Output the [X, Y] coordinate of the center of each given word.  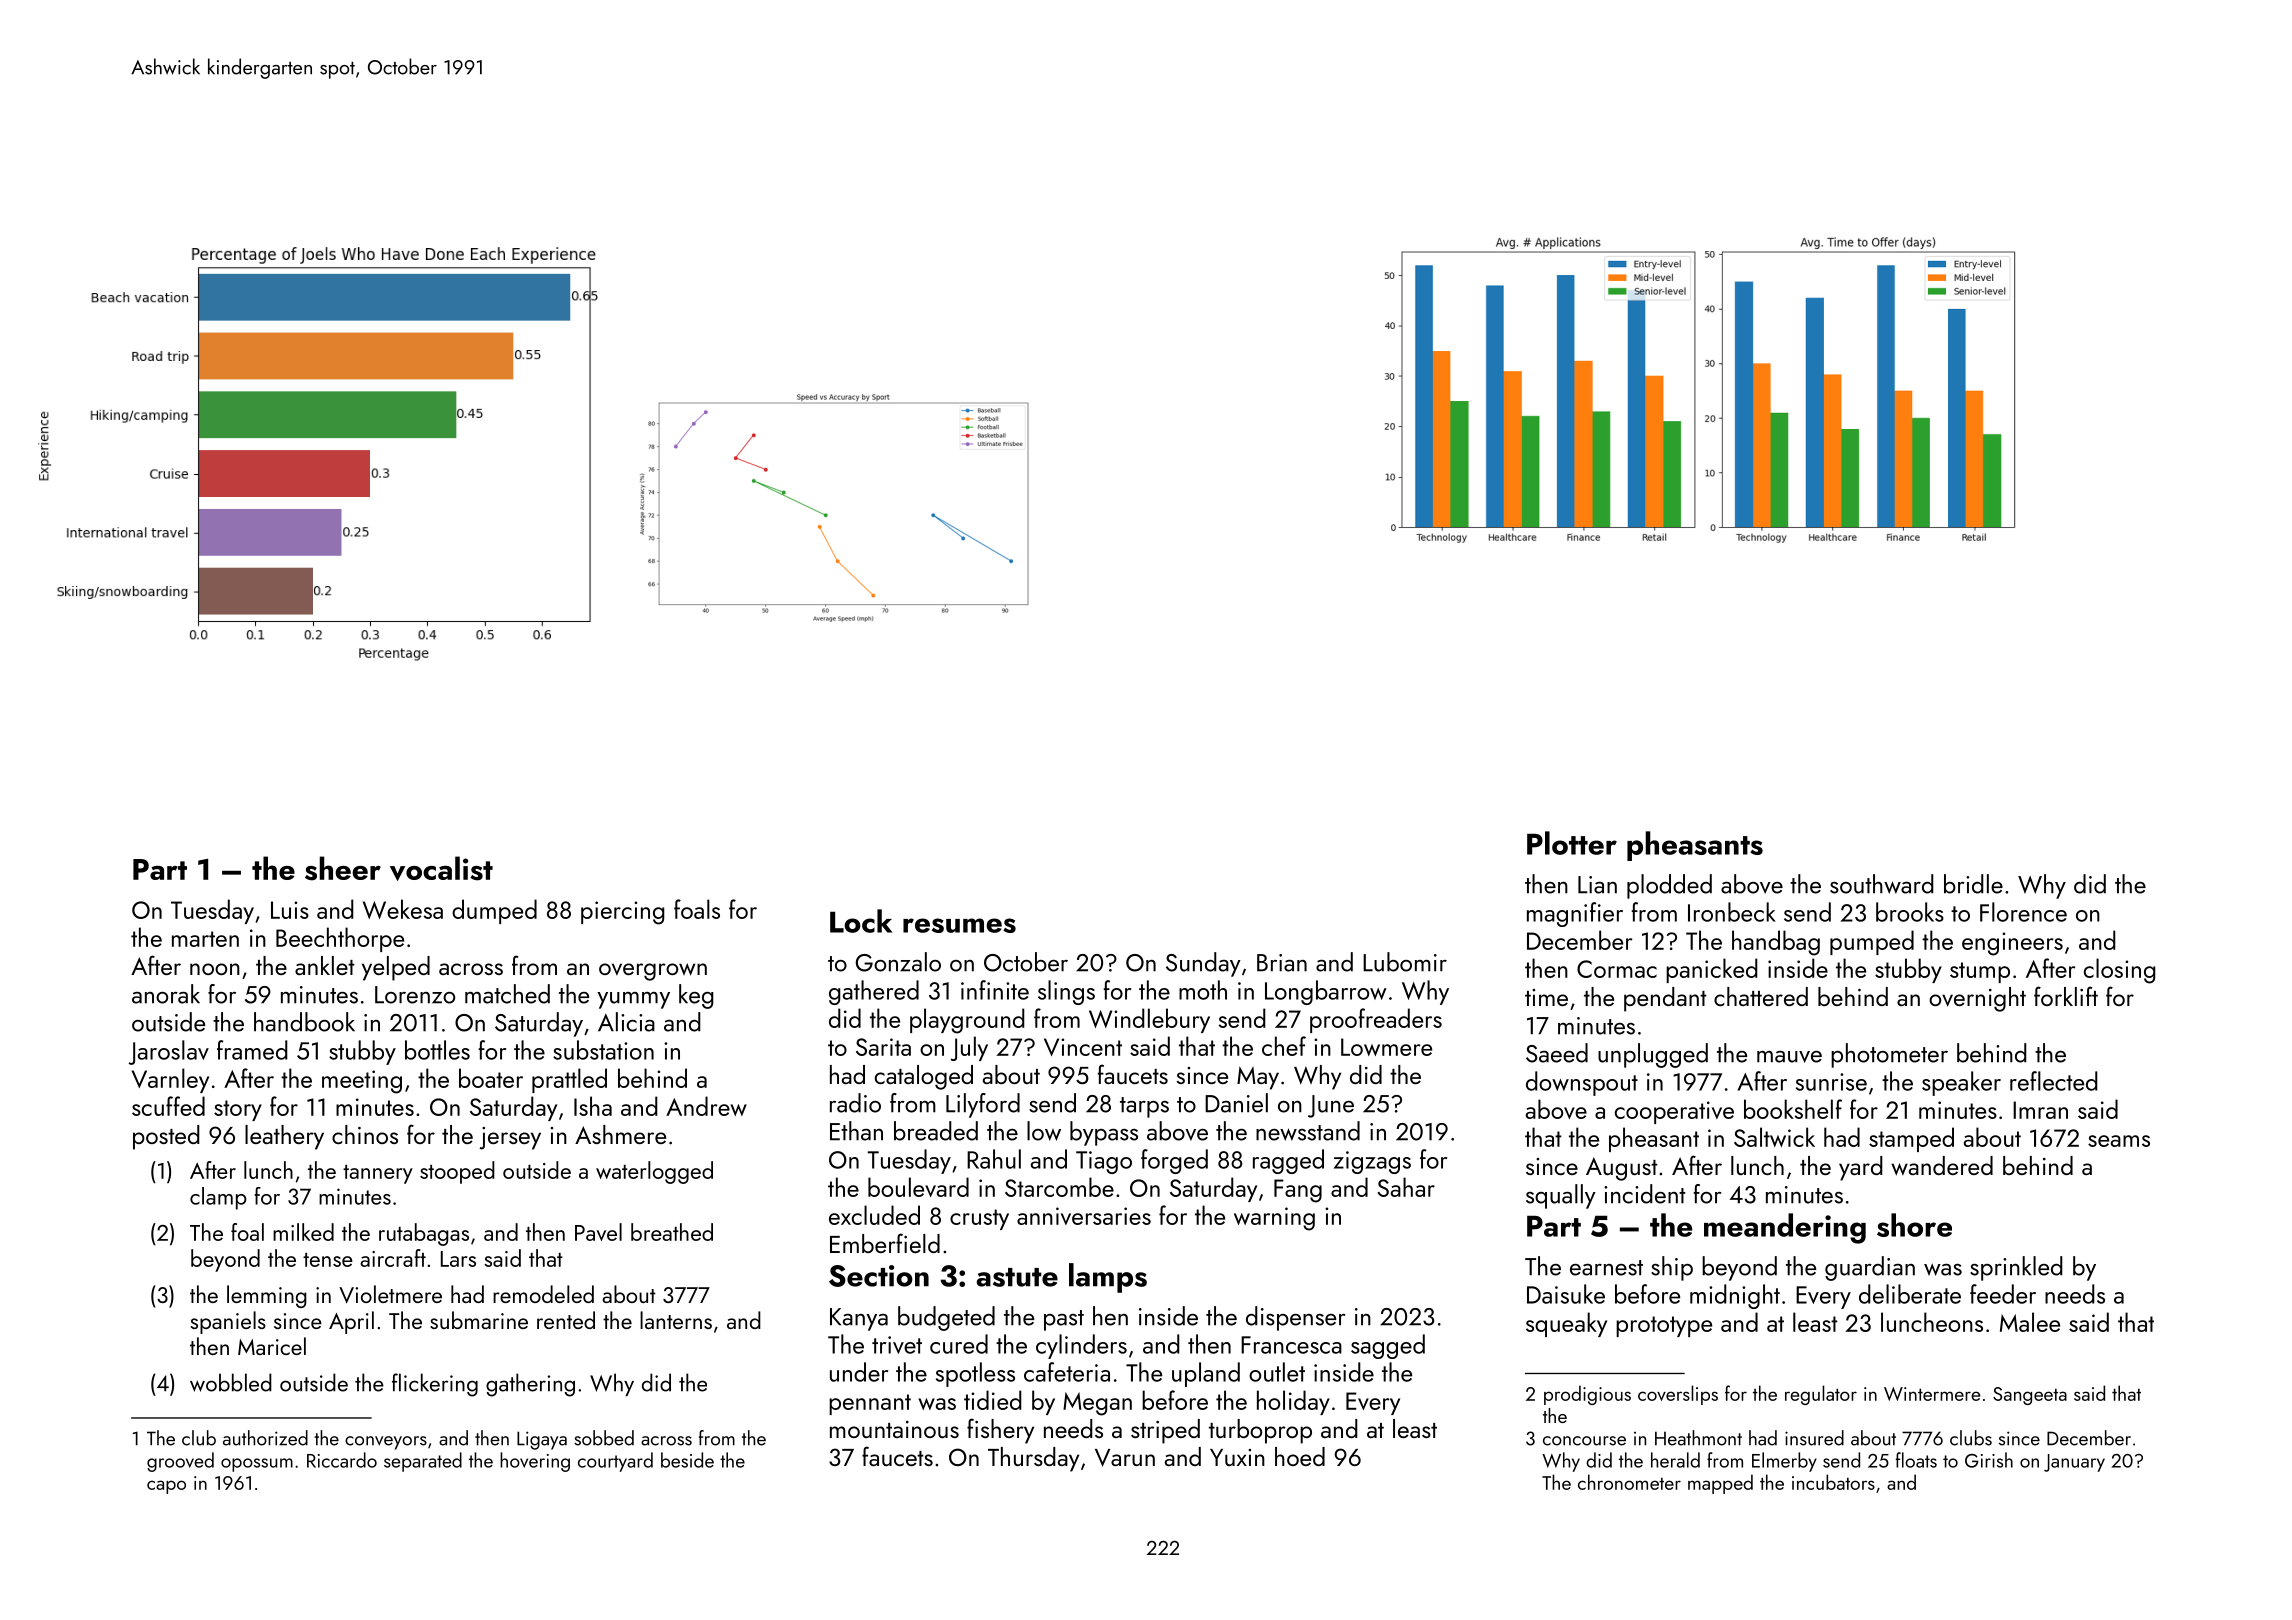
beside [687, 1460]
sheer [343, 868]
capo [166, 1487]
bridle [1973, 884]
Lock [861, 921]
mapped [1720, 1484]
